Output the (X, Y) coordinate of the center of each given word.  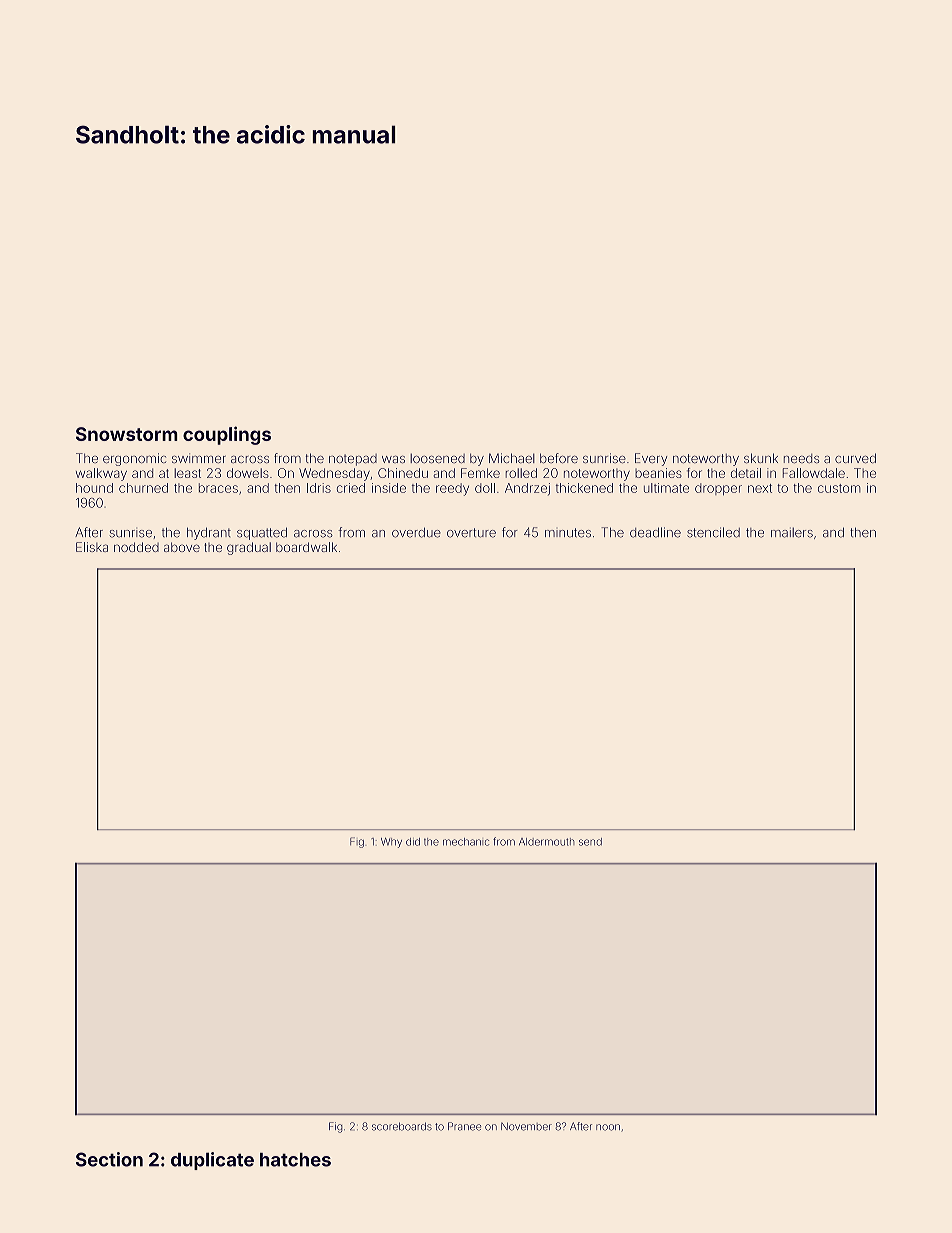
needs (801, 458)
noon (608, 1127)
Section (109, 1159)
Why (391, 843)
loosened (437, 458)
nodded (136, 547)
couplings (227, 435)
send (590, 842)
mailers (792, 532)
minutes (568, 533)
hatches (295, 1160)
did (413, 842)
